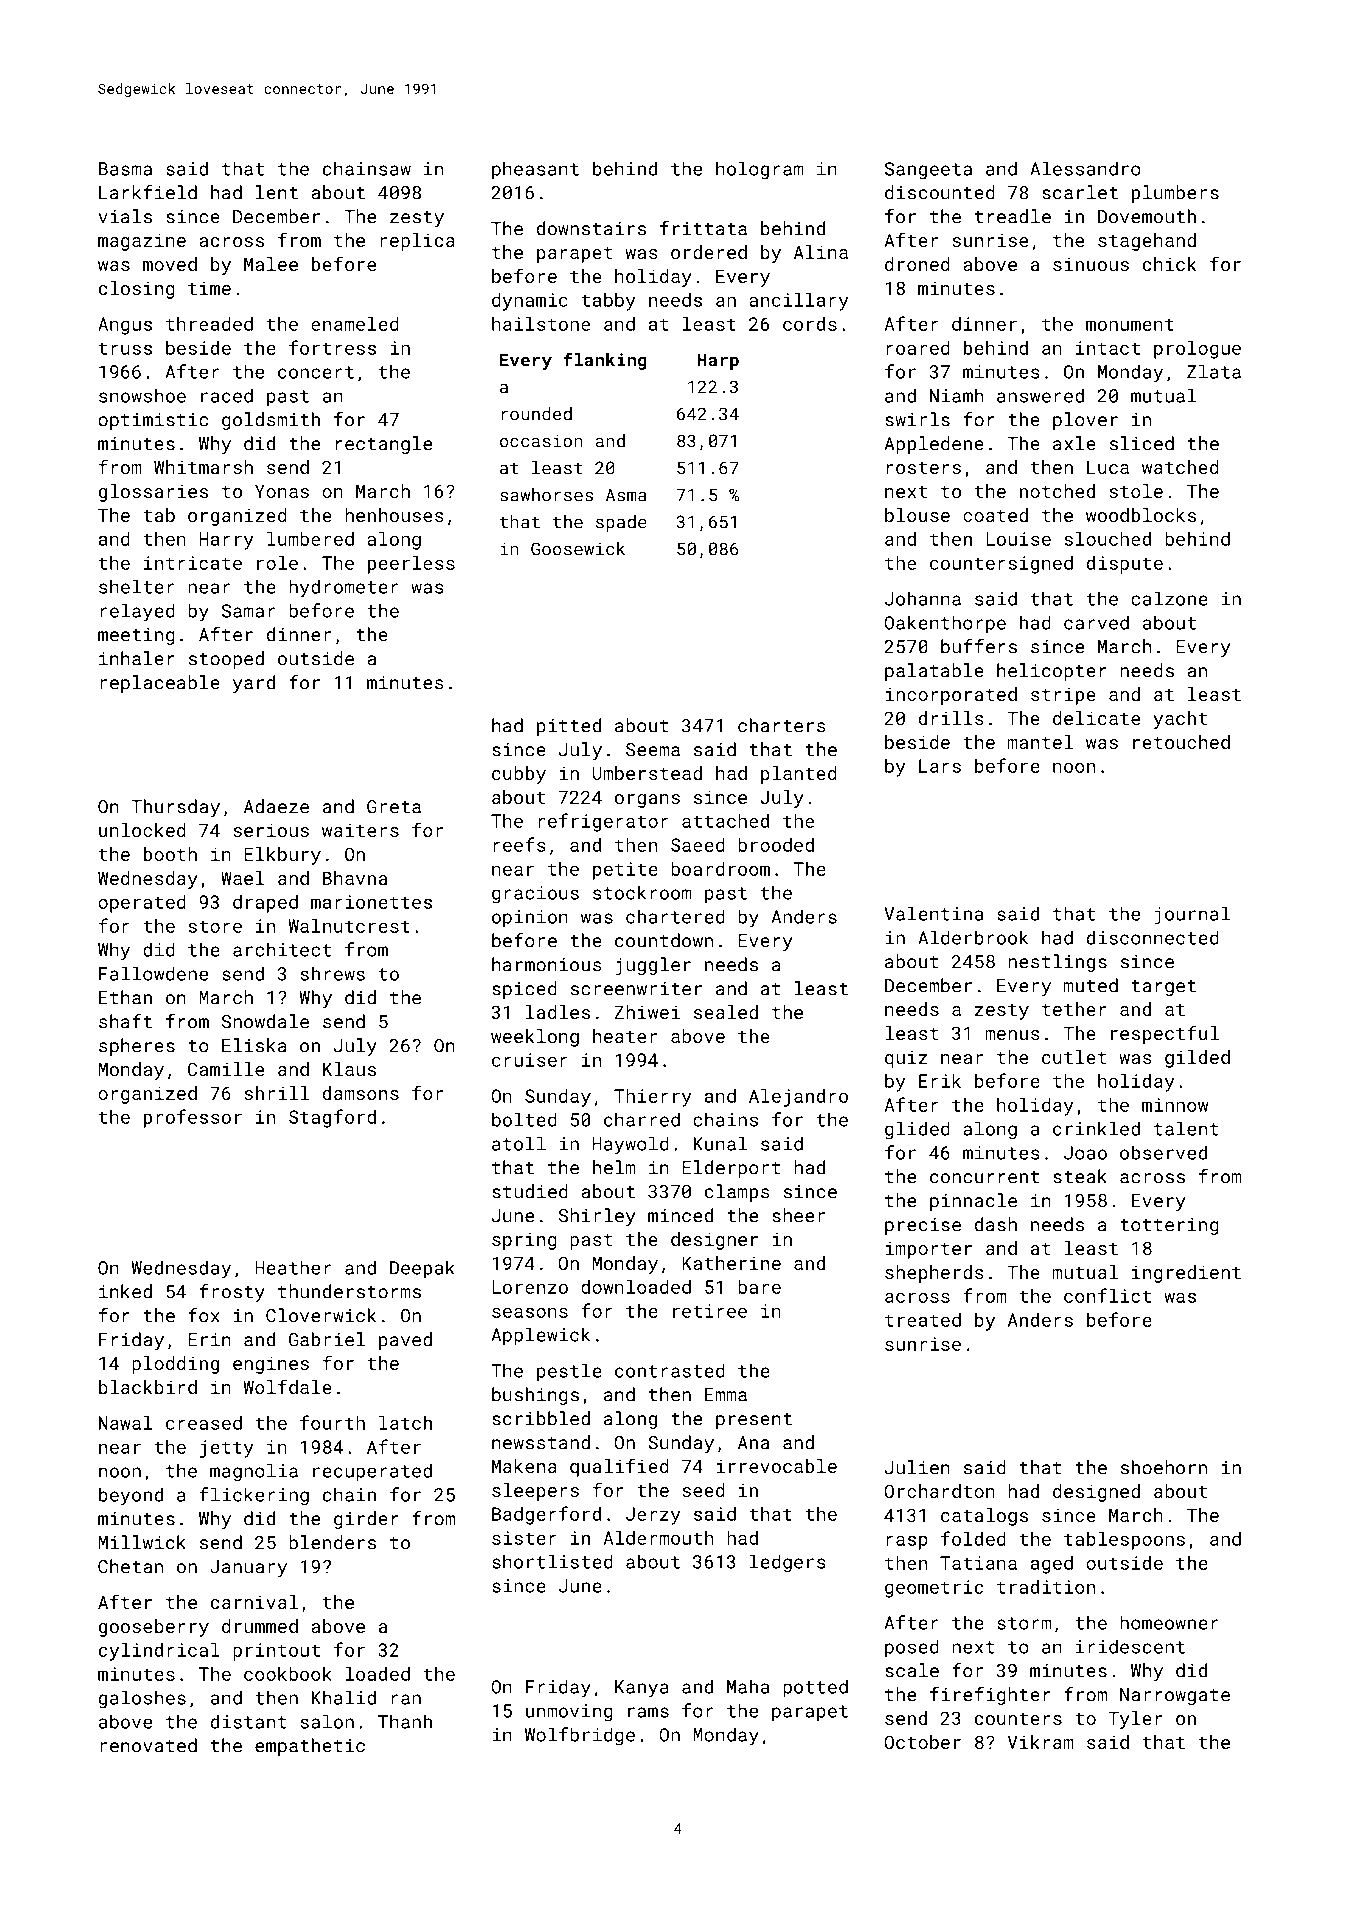  I want to click on gilded, so click(1197, 1059).
